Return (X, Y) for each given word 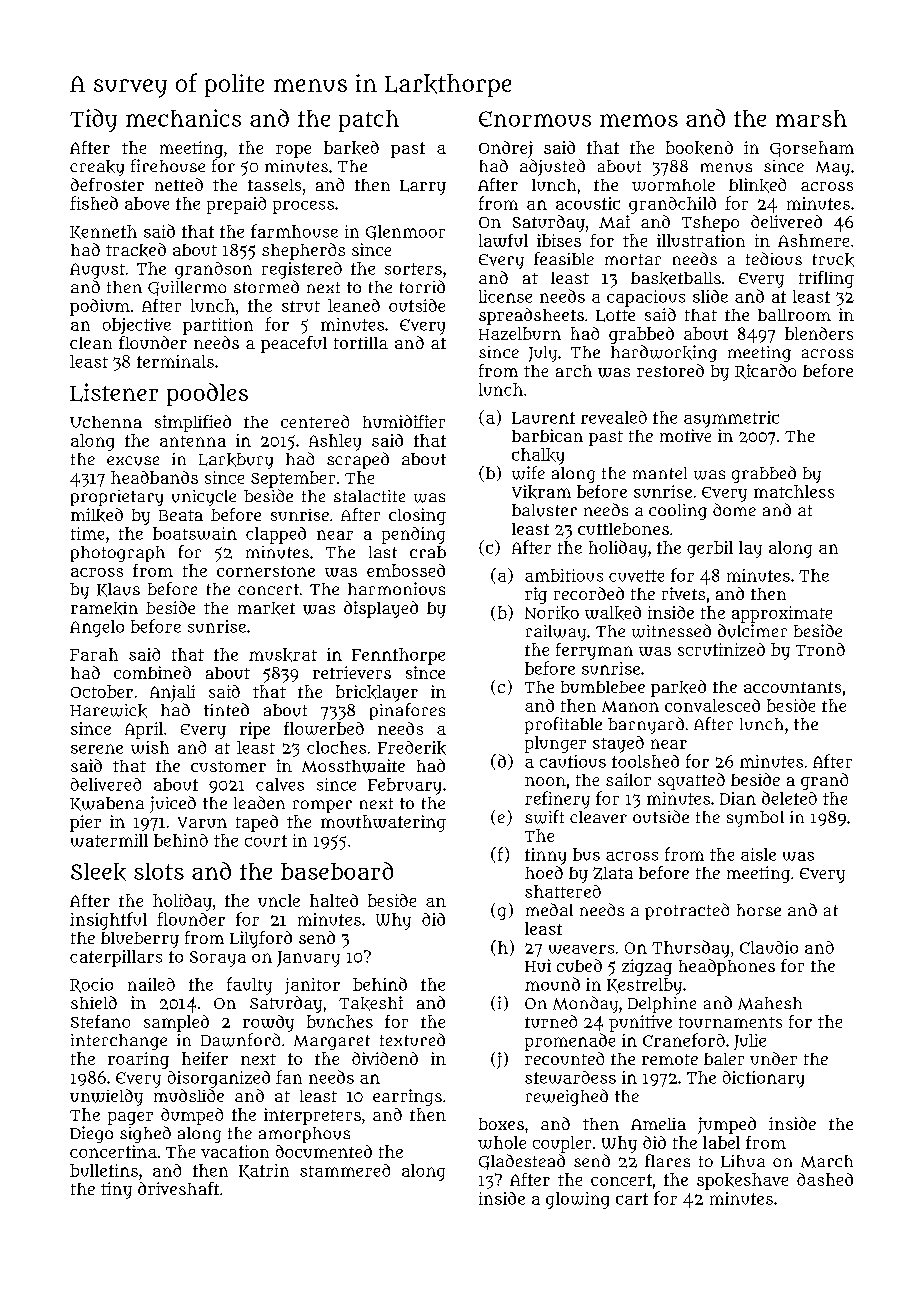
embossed (406, 570)
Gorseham (812, 149)
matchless (794, 491)
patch (369, 121)
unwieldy (106, 1097)
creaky (97, 168)
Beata (181, 515)
